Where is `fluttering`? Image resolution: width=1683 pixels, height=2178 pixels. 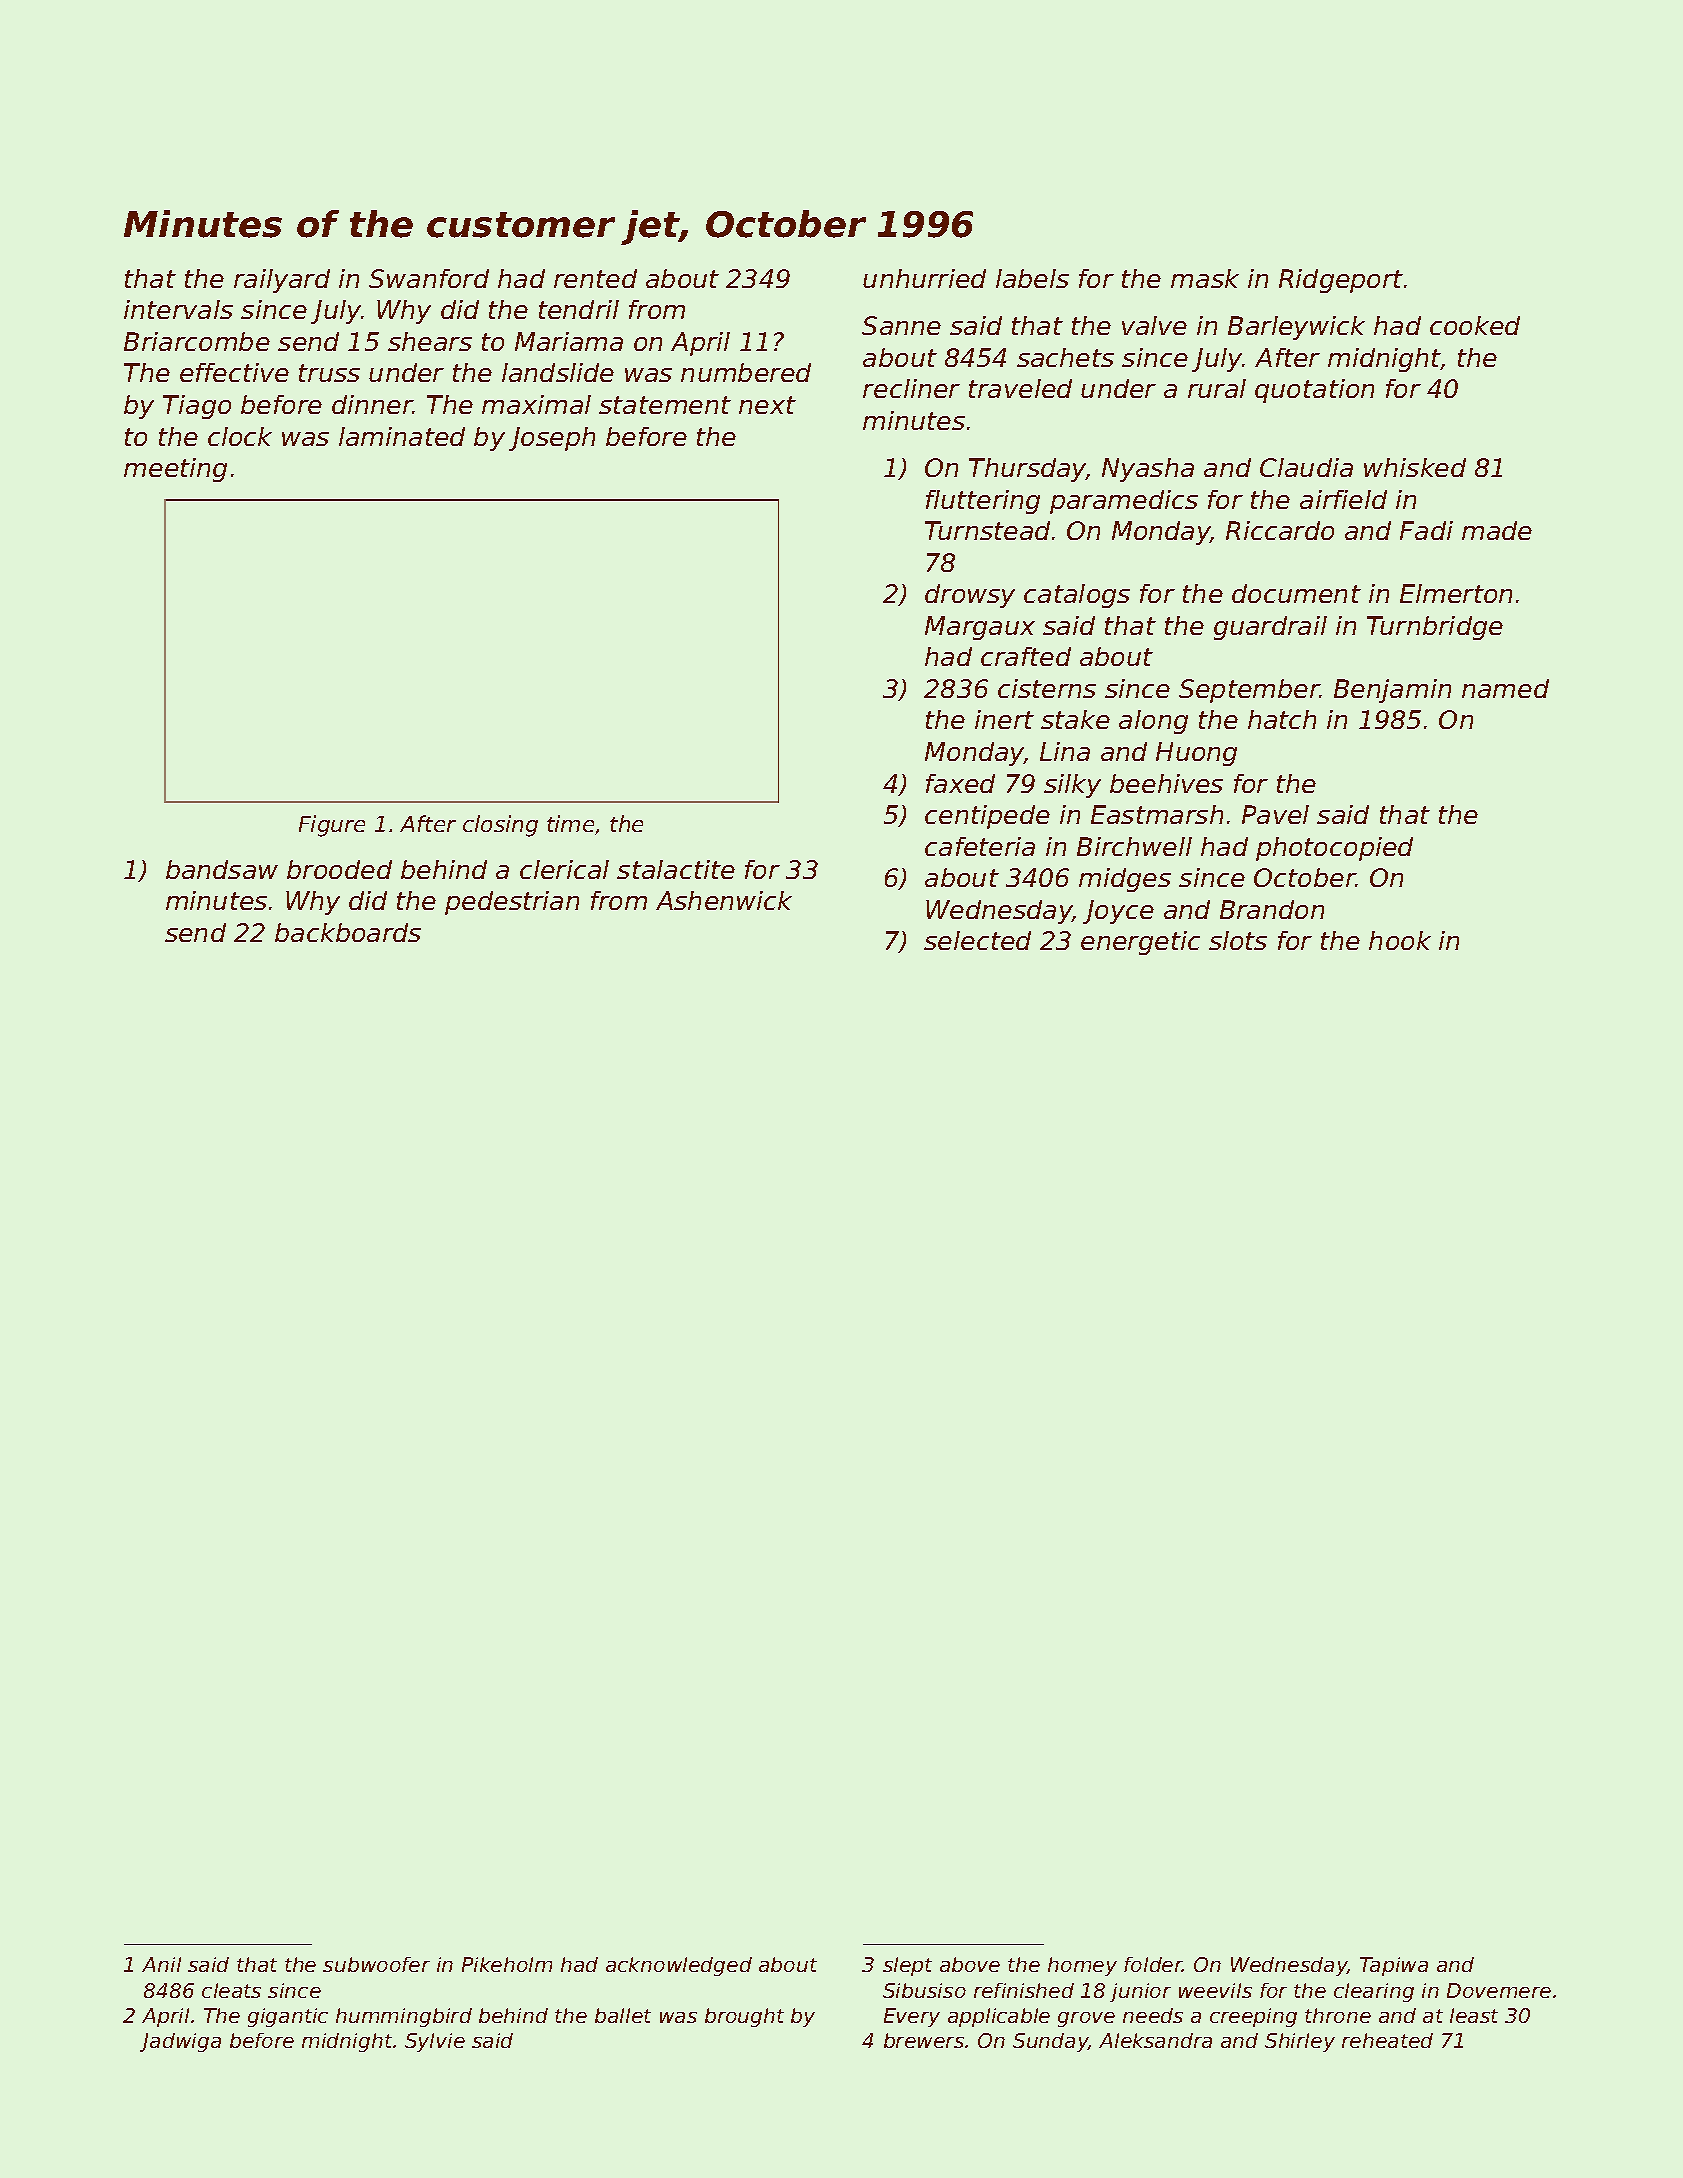 fluttering is located at coordinates (983, 502).
